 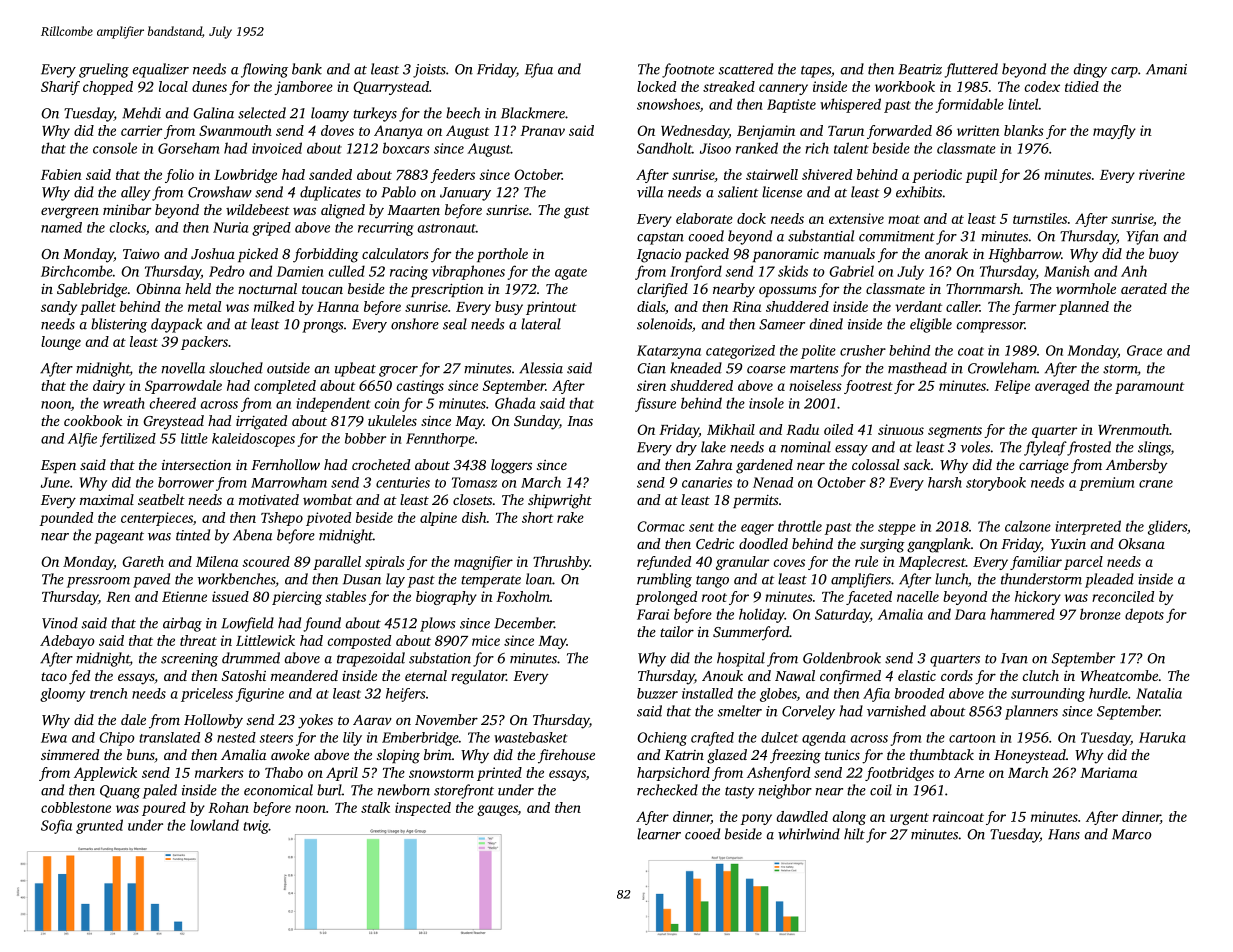 What do you see at coordinates (452, 176) in the screenshot?
I see `feeders` at bounding box center [452, 176].
